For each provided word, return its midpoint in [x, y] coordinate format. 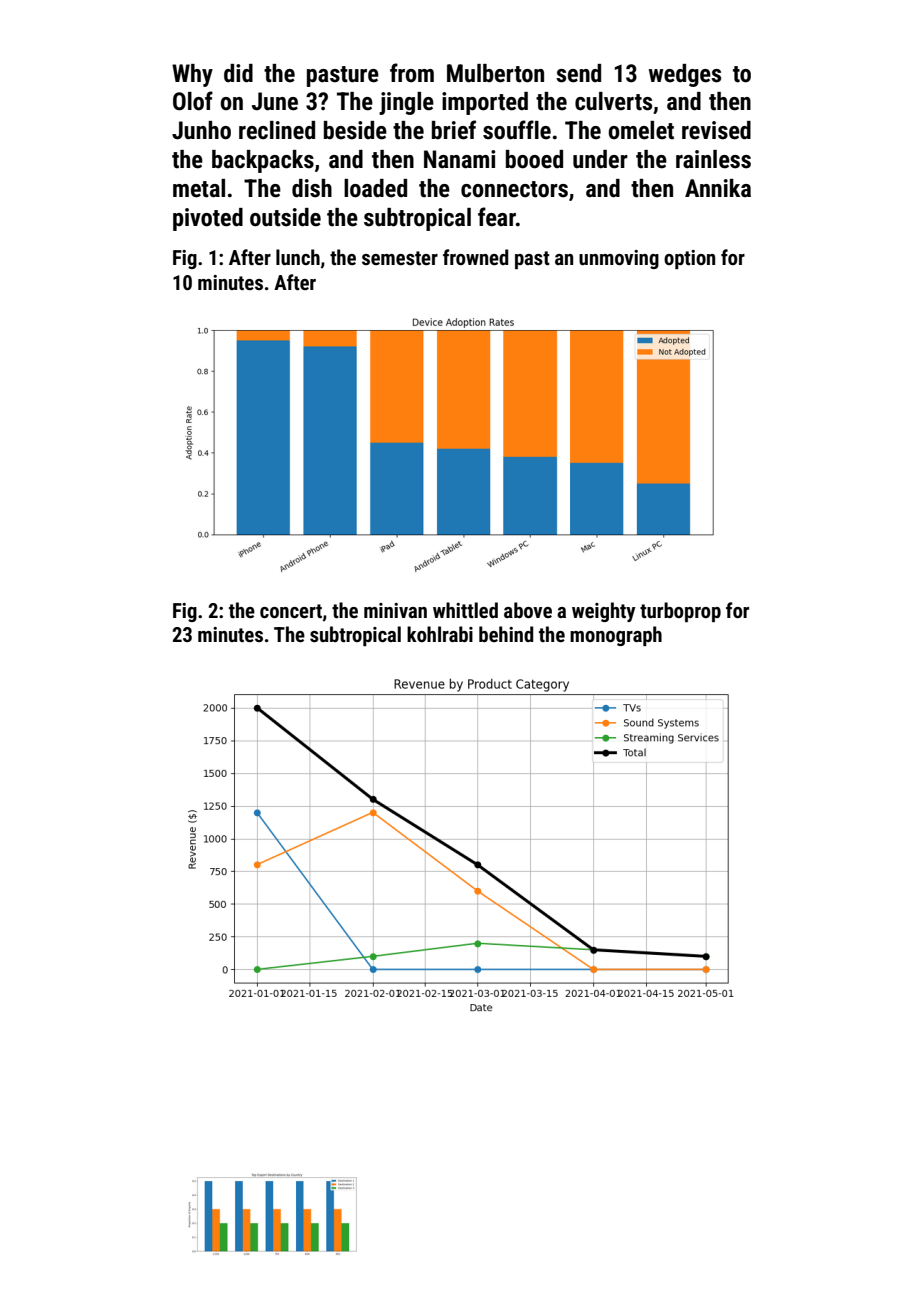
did [238, 73]
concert [291, 611]
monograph [616, 636]
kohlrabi [440, 634]
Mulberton [495, 73]
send [578, 73]
